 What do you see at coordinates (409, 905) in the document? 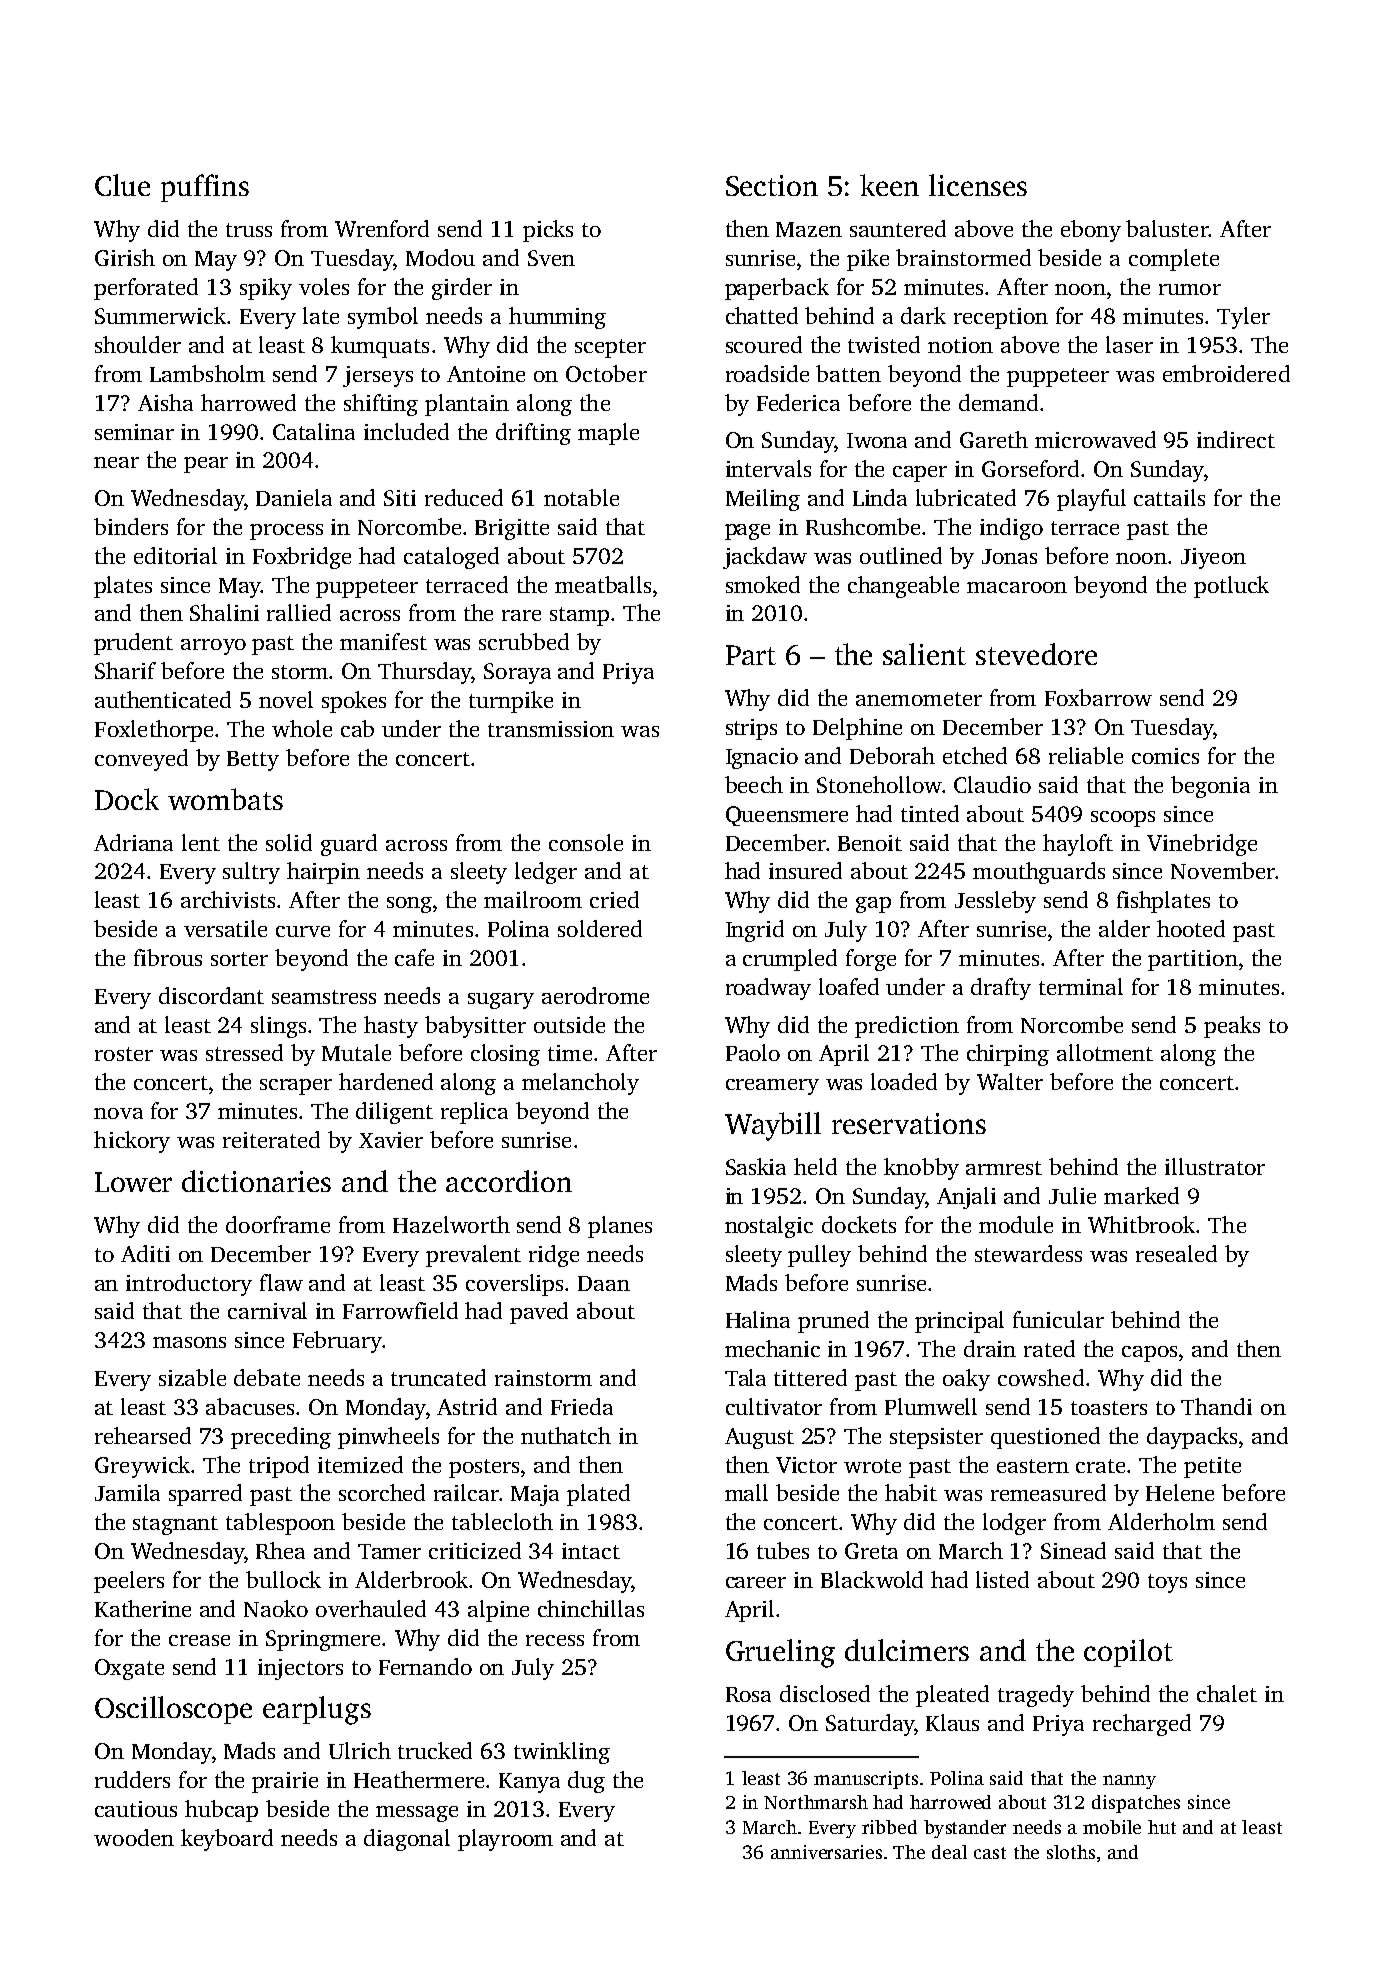
I see `song` at bounding box center [409, 905].
